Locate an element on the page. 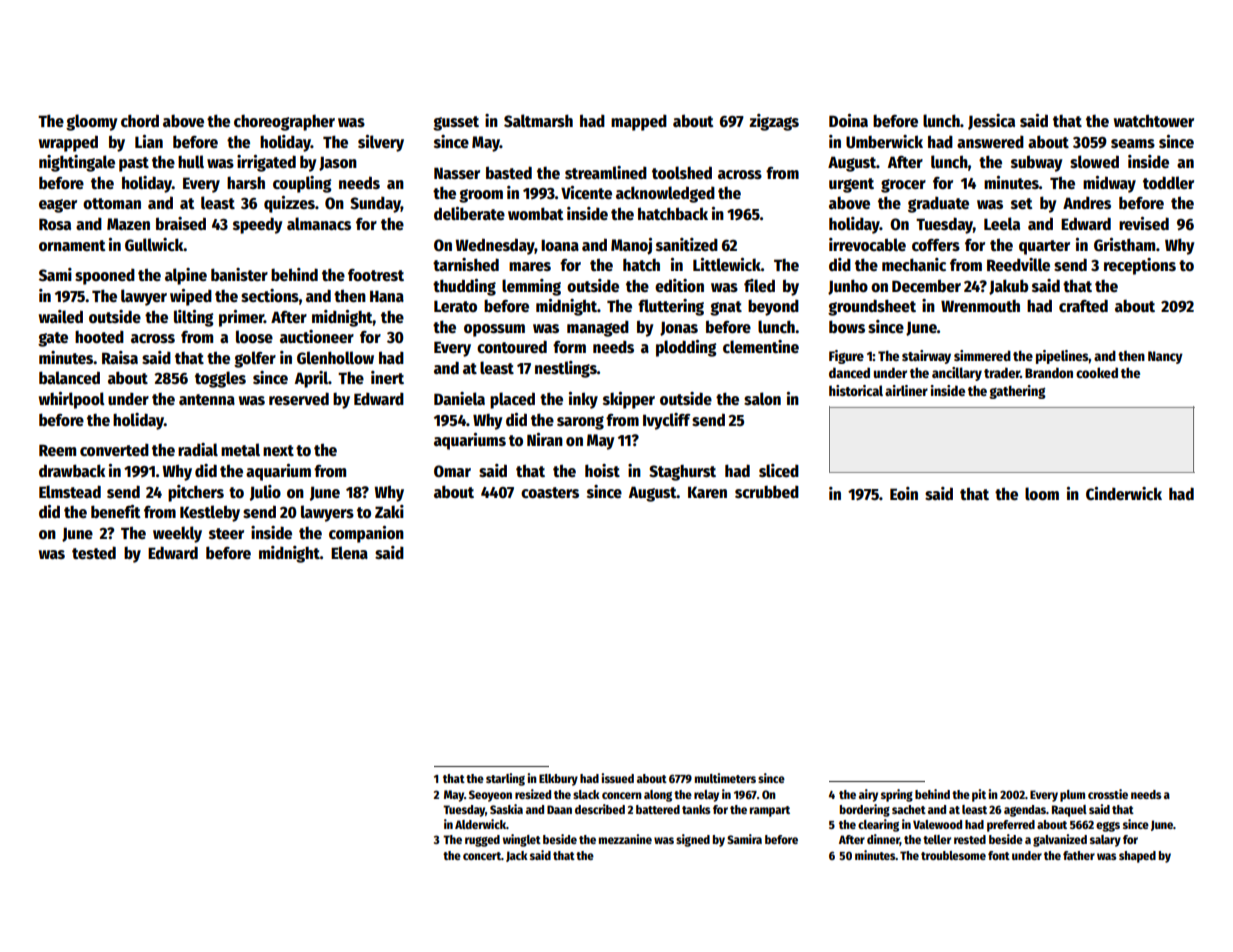 Image resolution: width=1233 pixels, height=952 pixels. Eoin is located at coordinates (904, 494).
